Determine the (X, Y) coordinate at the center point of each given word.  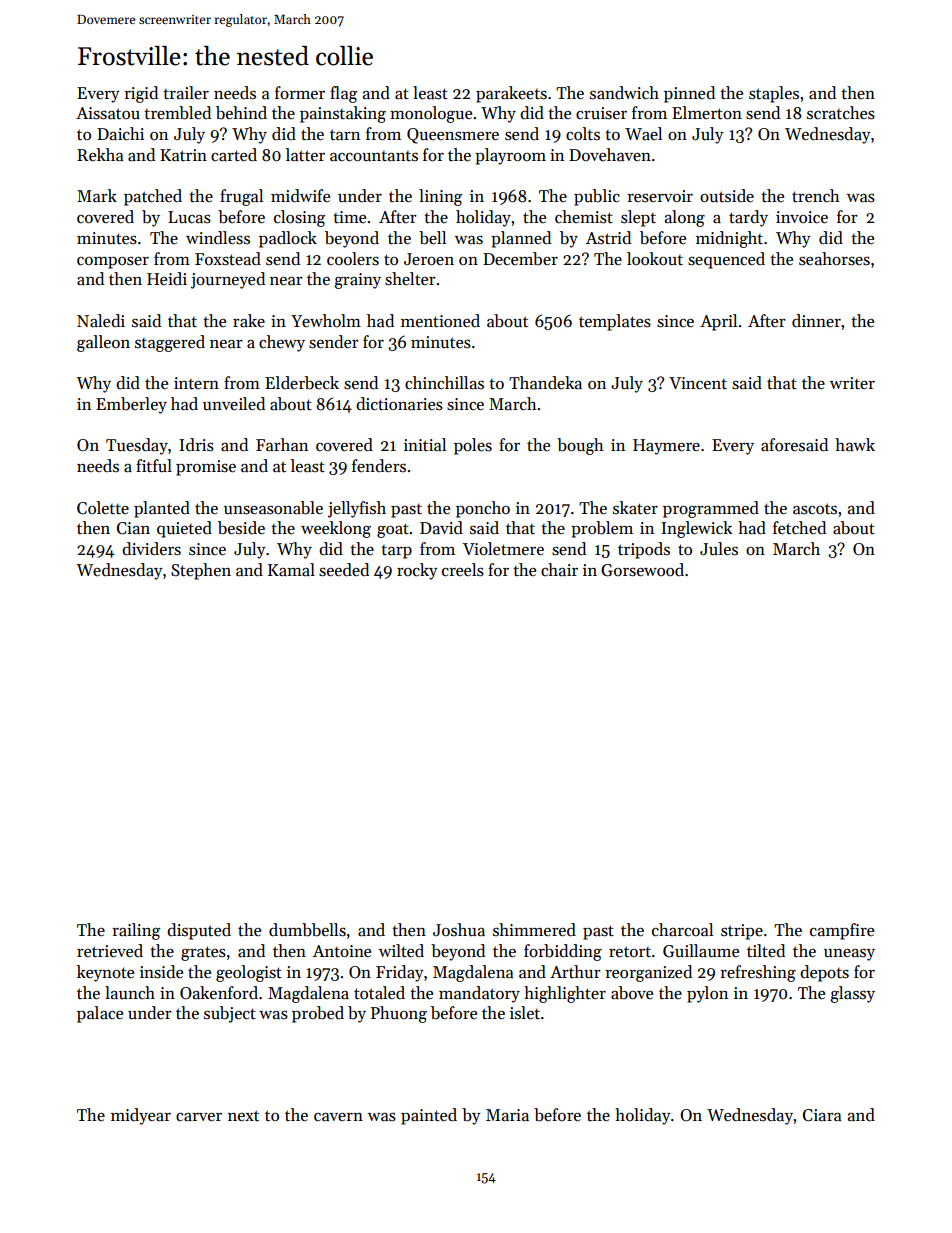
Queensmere (453, 136)
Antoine (342, 951)
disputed (199, 931)
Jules (719, 549)
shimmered (534, 930)
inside (161, 972)
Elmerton (707, 113)
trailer (186, 93)
